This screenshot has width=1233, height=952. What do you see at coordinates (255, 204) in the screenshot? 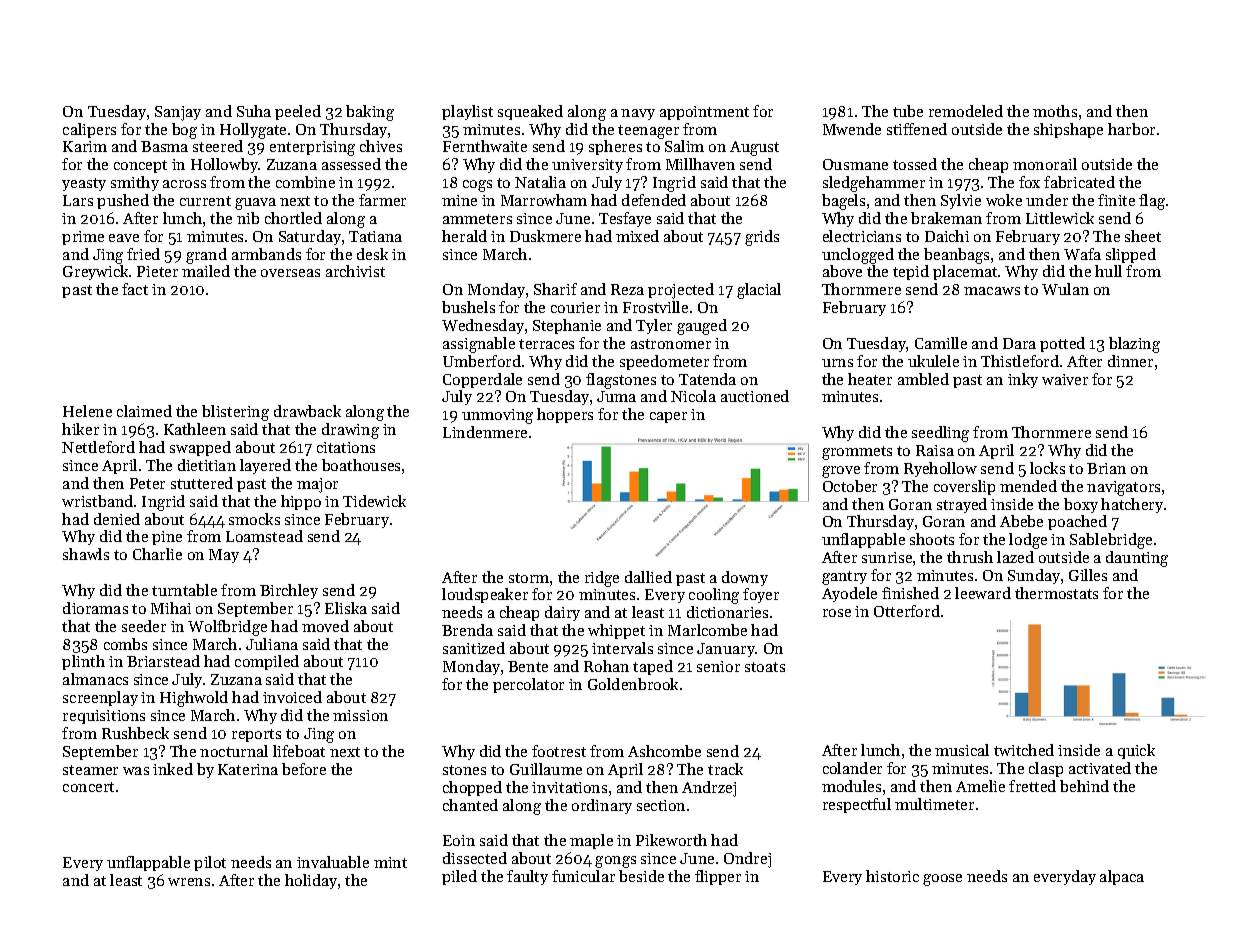
I see `guava` at bounding box center [255, 204].
